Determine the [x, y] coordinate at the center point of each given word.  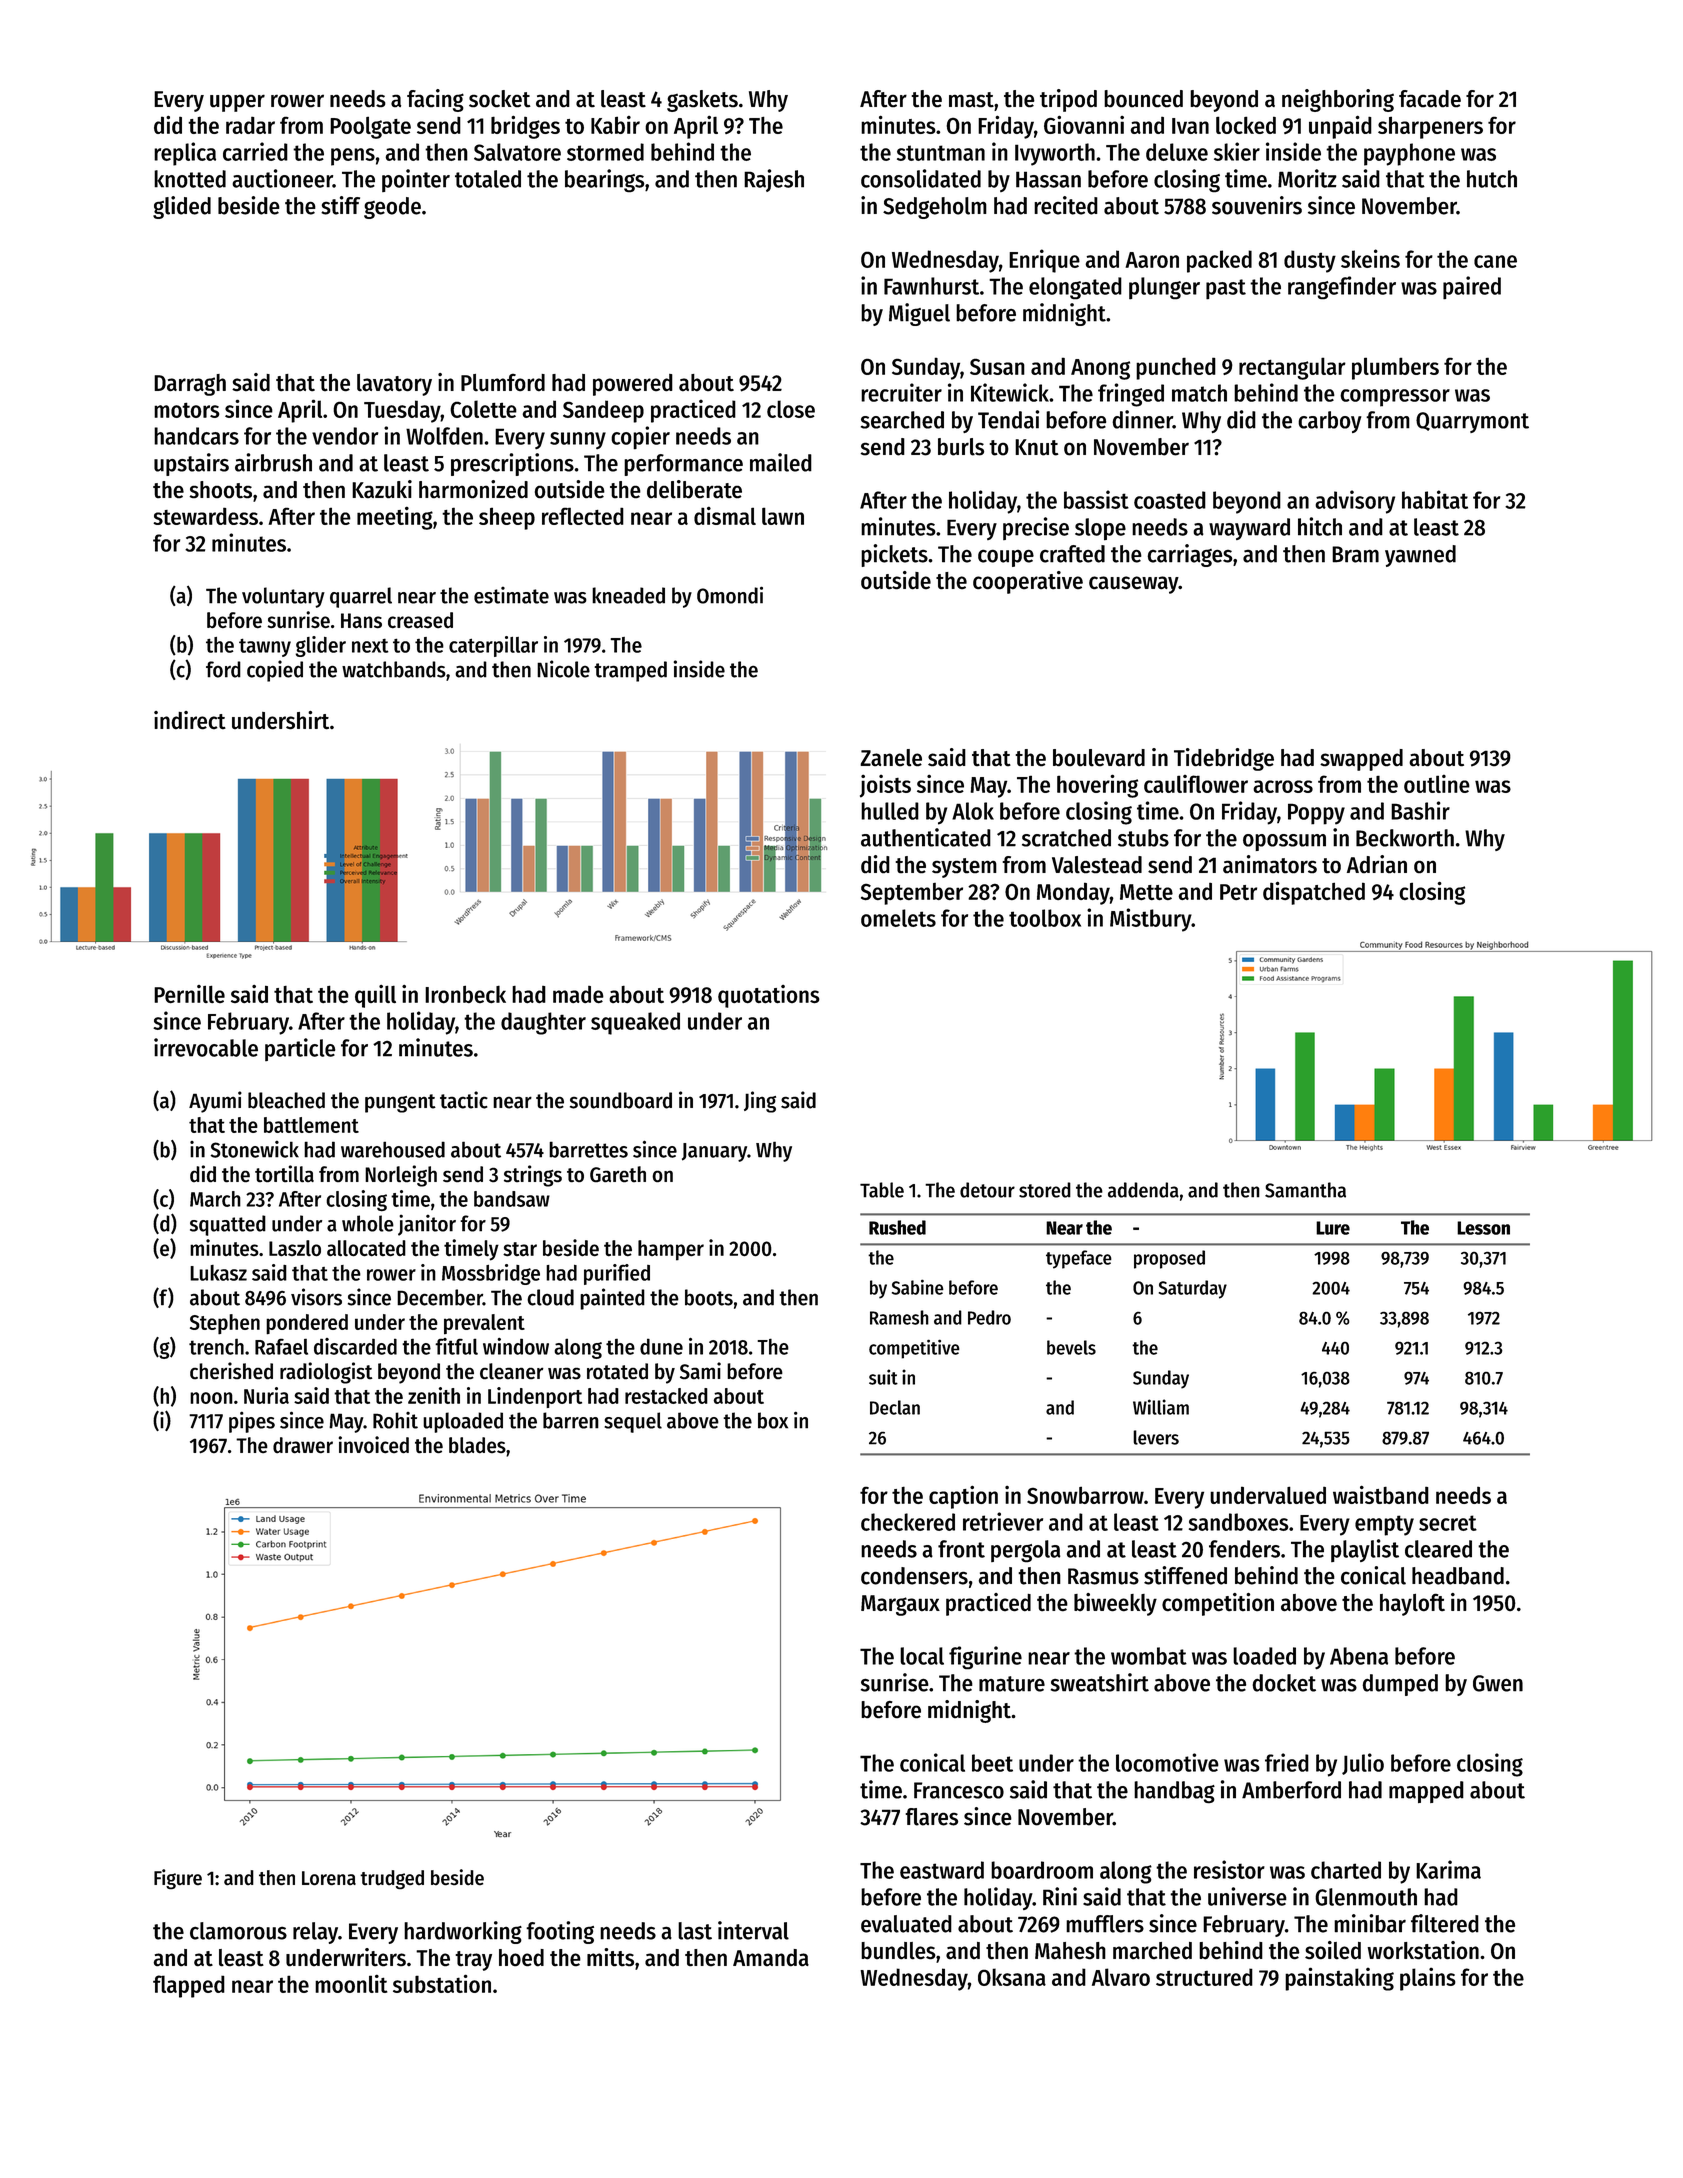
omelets [898, 918]
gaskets [702, 101]
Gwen [1498, 1683]
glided [182, 207]
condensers [914, 1576]
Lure [1333, 1228]
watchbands [394, 669]
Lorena [329, 1878]
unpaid [1340, 127]
